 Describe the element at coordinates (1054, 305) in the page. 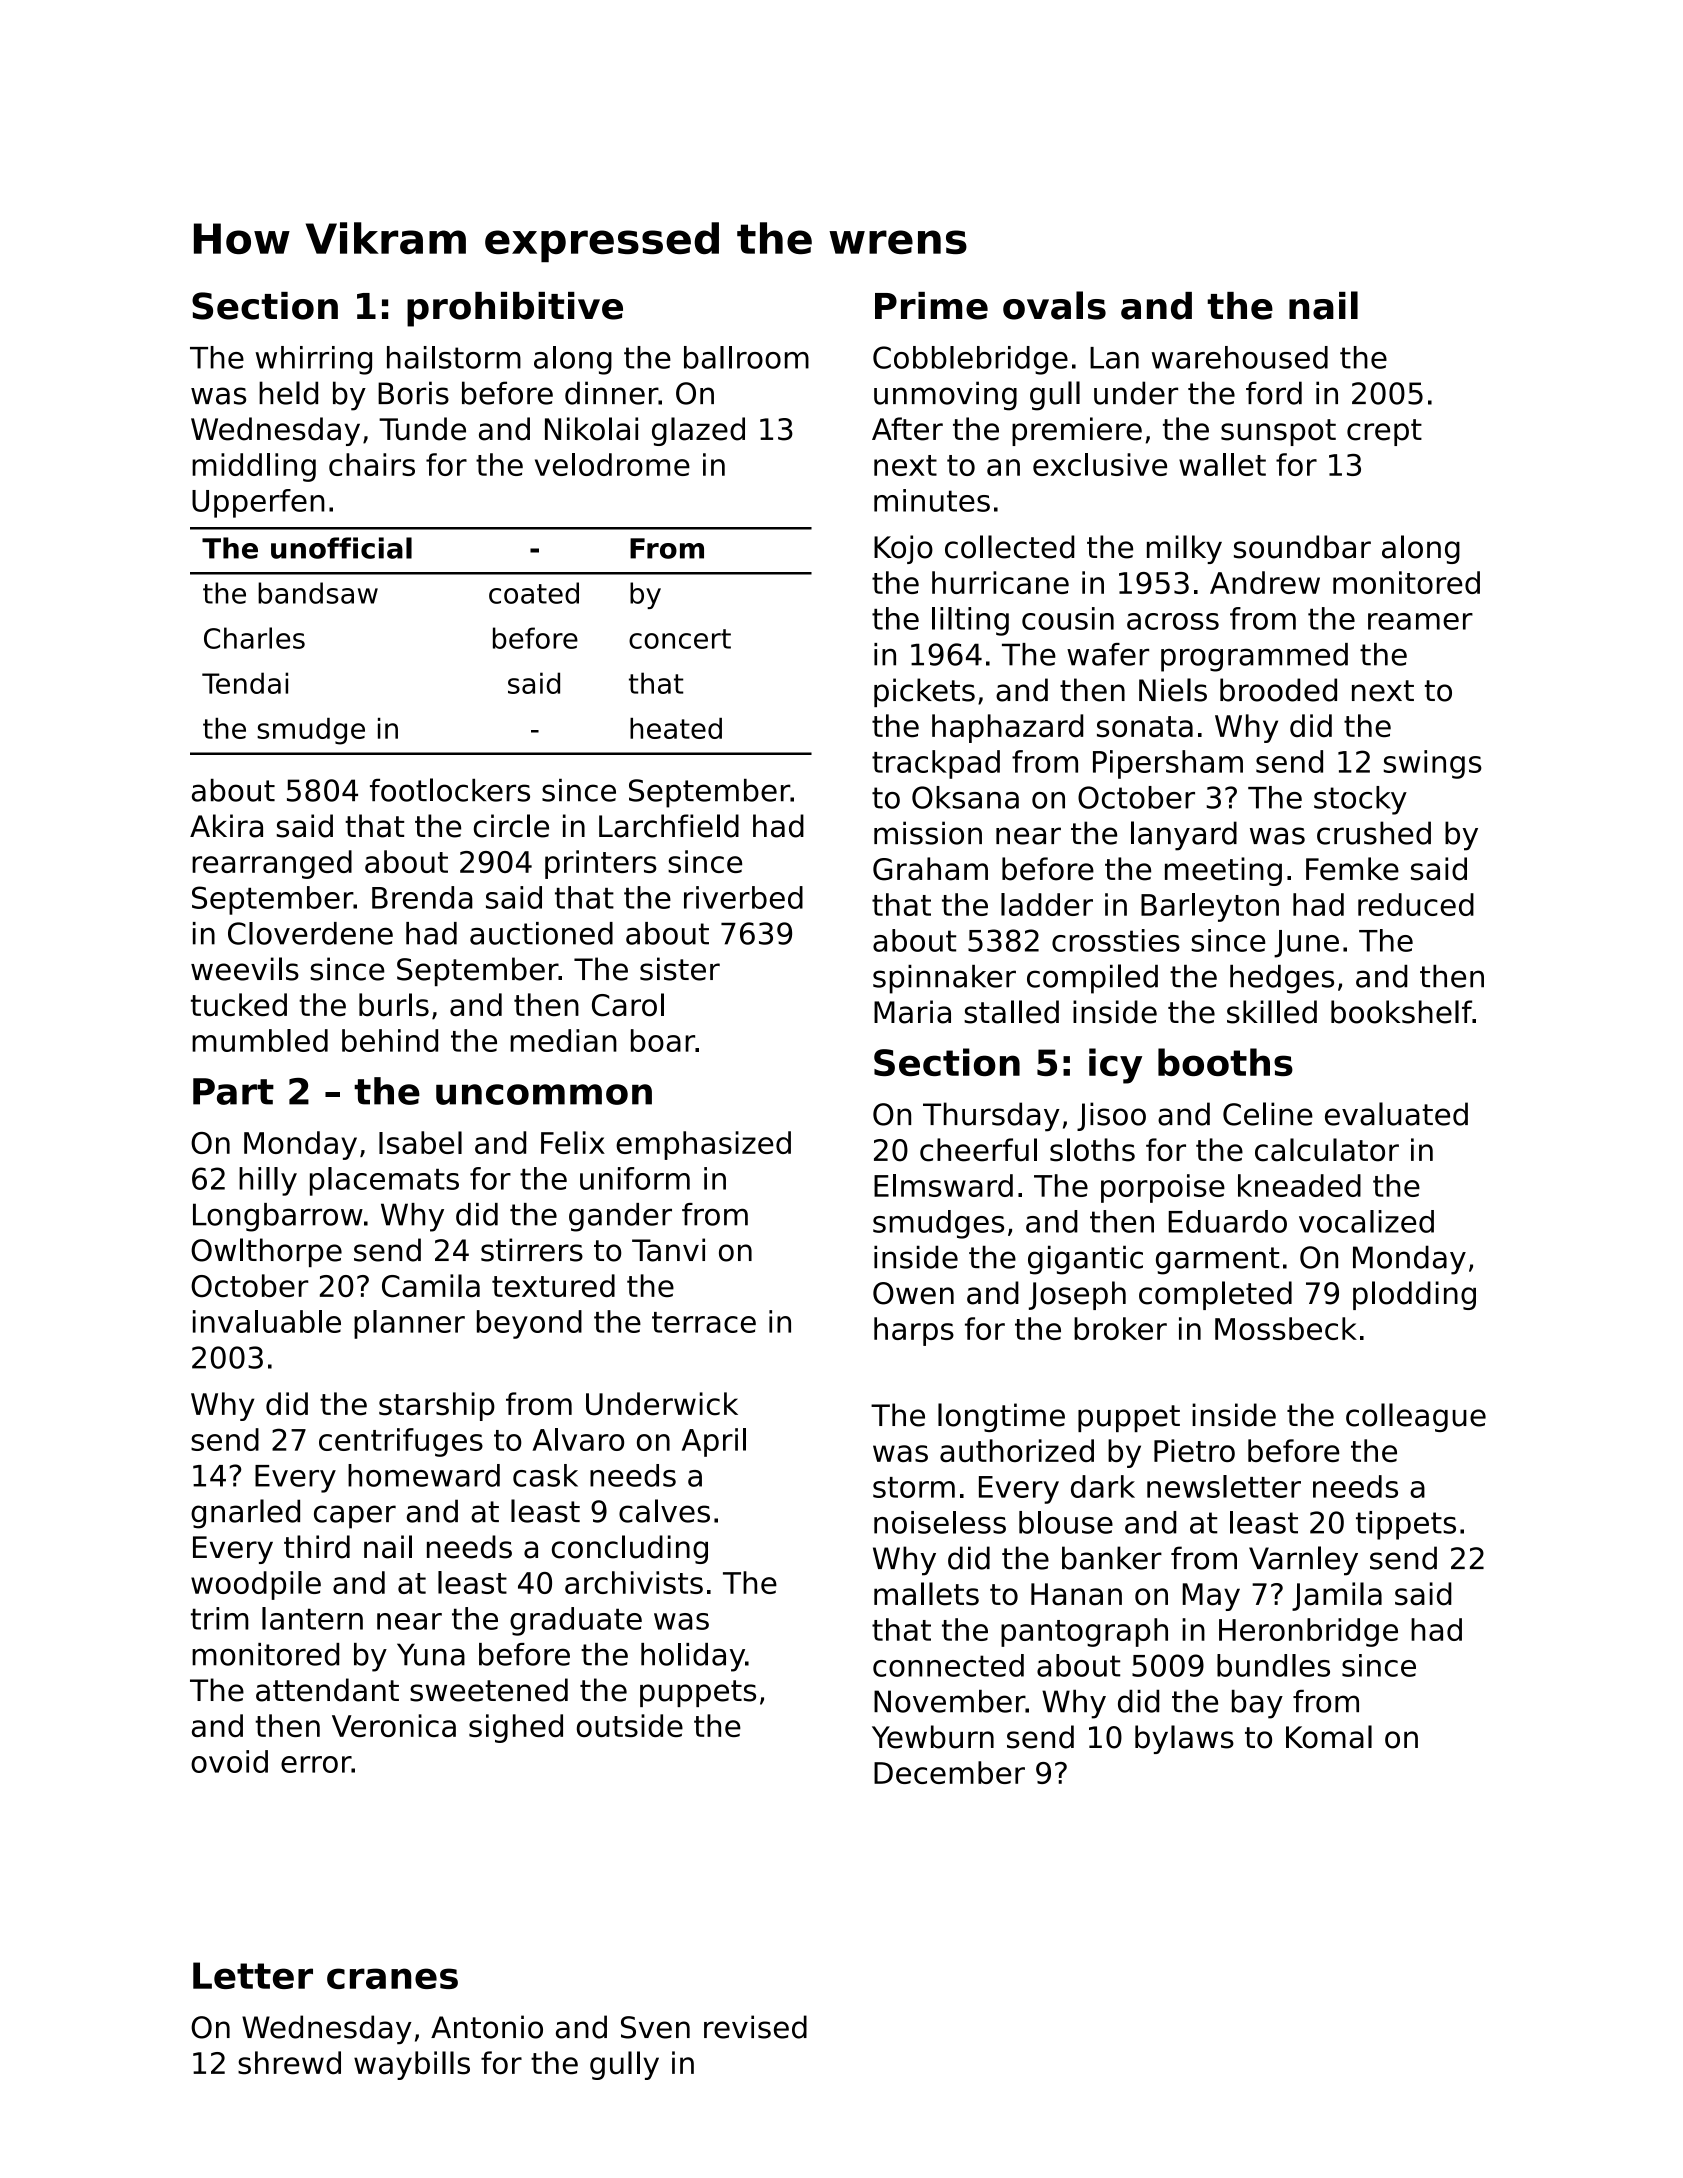

I see `ovals` at that location.
